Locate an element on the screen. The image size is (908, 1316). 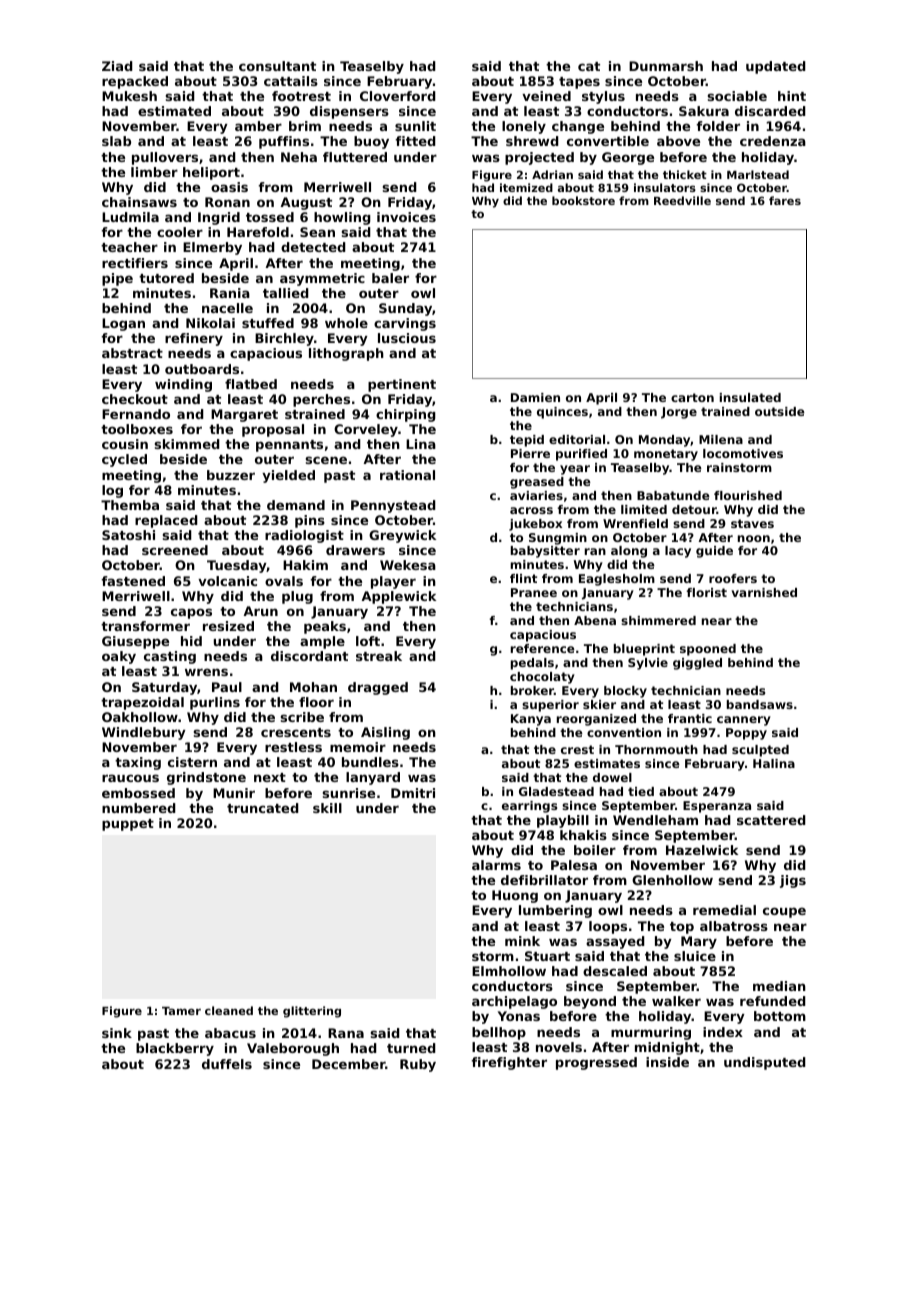
repacked is located at coordinates (135, 82).
